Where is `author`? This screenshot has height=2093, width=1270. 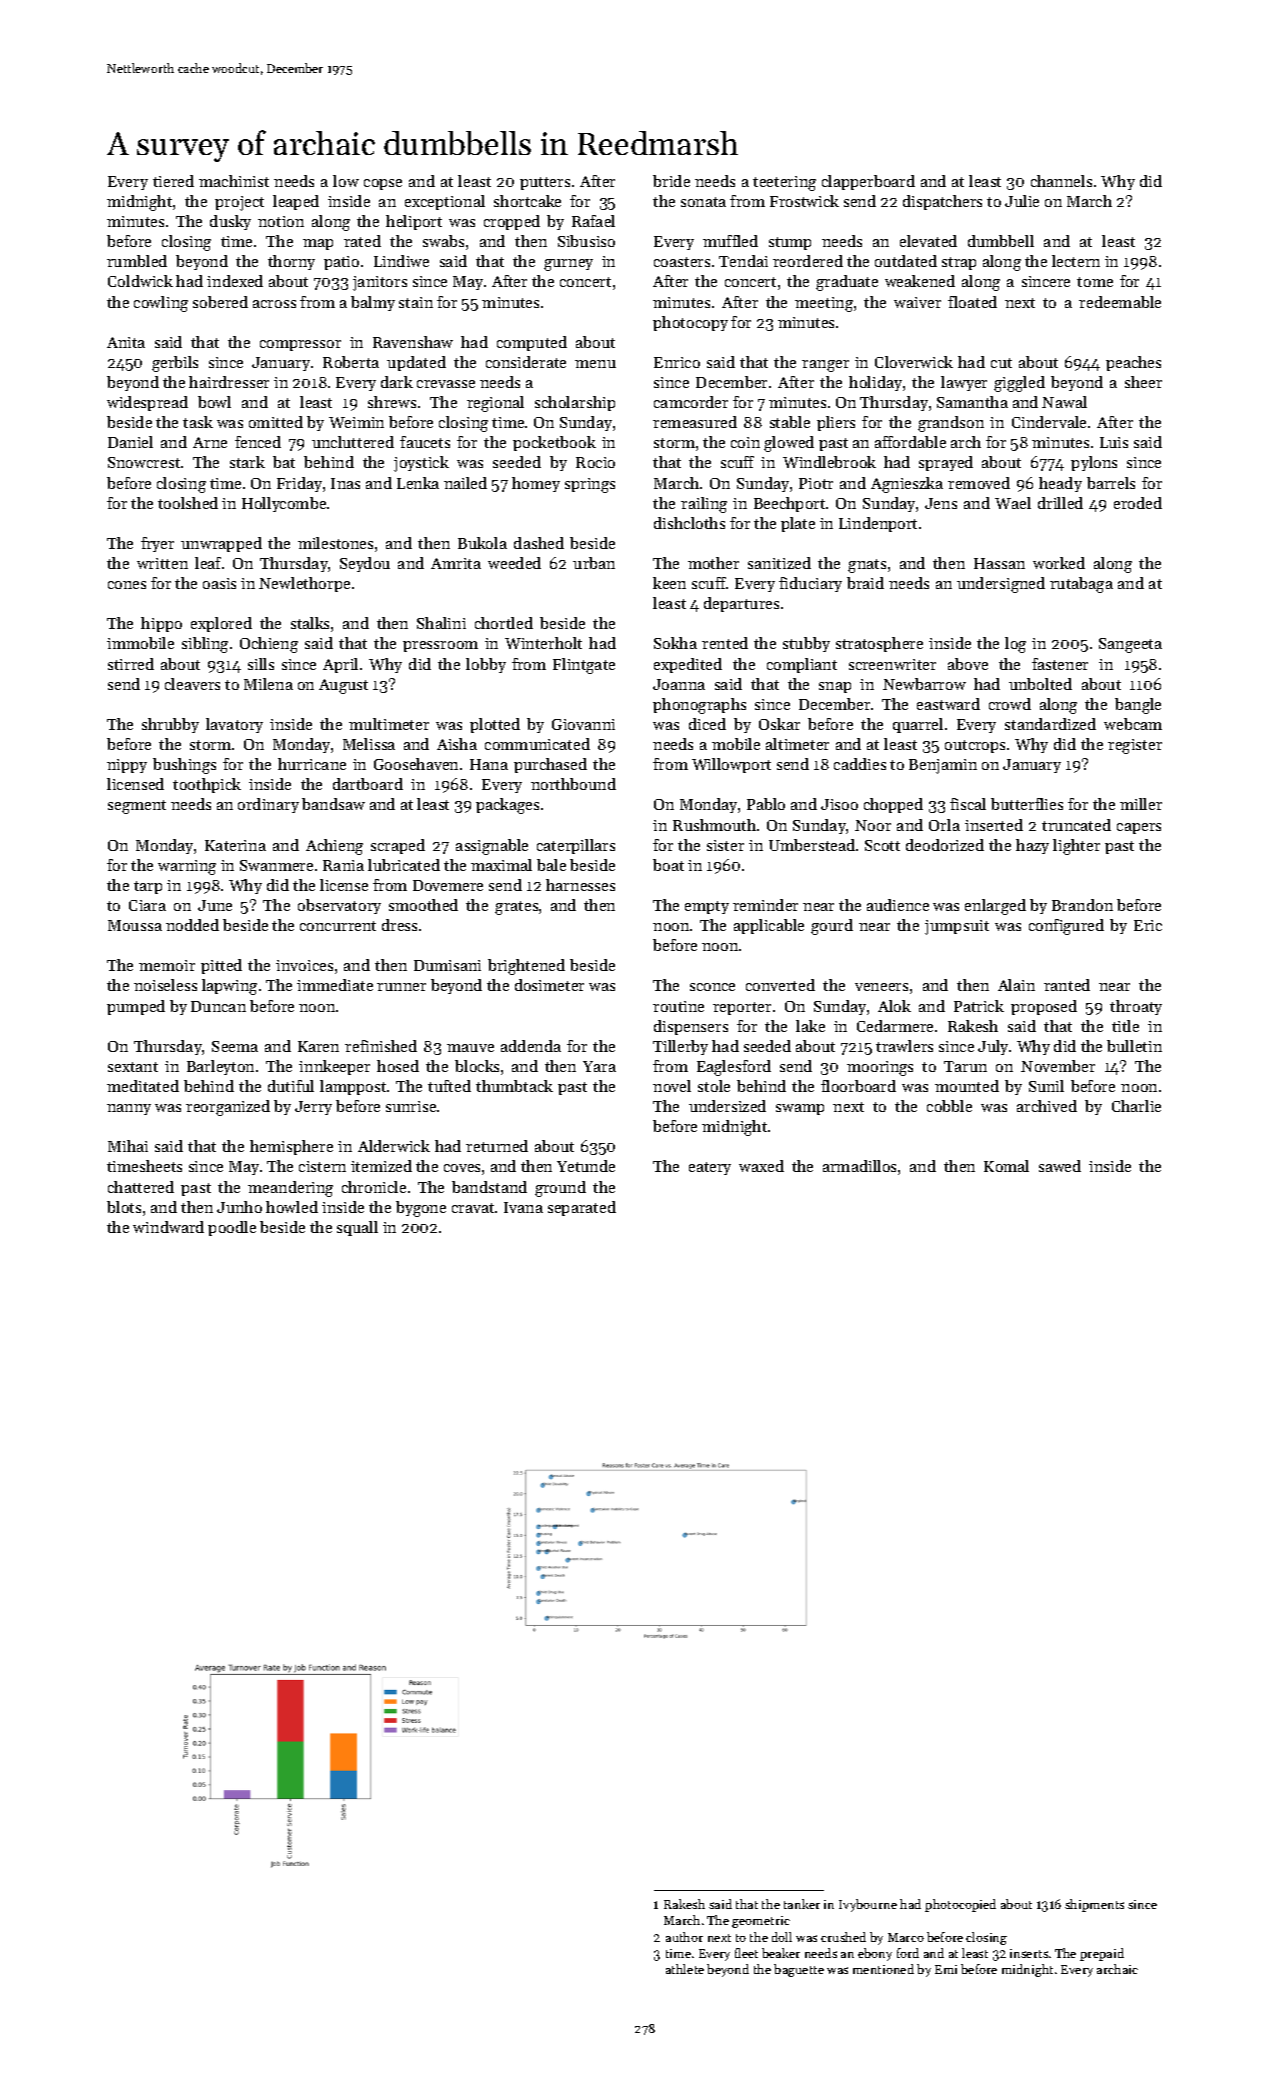
author is located at coordinates (684, 1937).
